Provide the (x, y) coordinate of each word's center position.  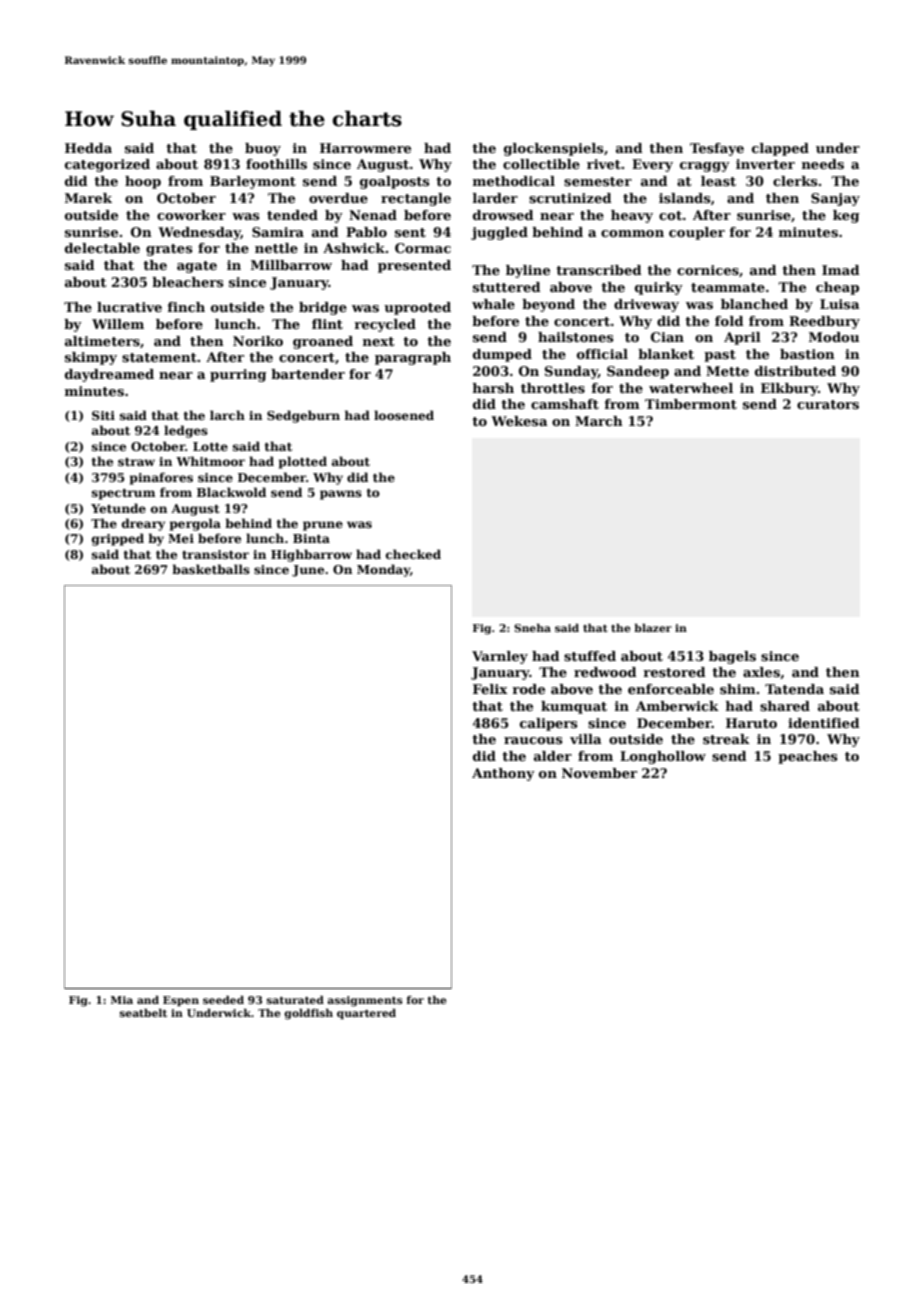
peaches (808, 757)
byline (528, 271)
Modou (834, 337)
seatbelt (143, 1013)
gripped (118, 539)
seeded (223, 1000)
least (718, 181)
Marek (88, 198)
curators (828, 404)
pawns (341, 495)
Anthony (503, 774)
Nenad (373, 215)
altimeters (102, 341)
